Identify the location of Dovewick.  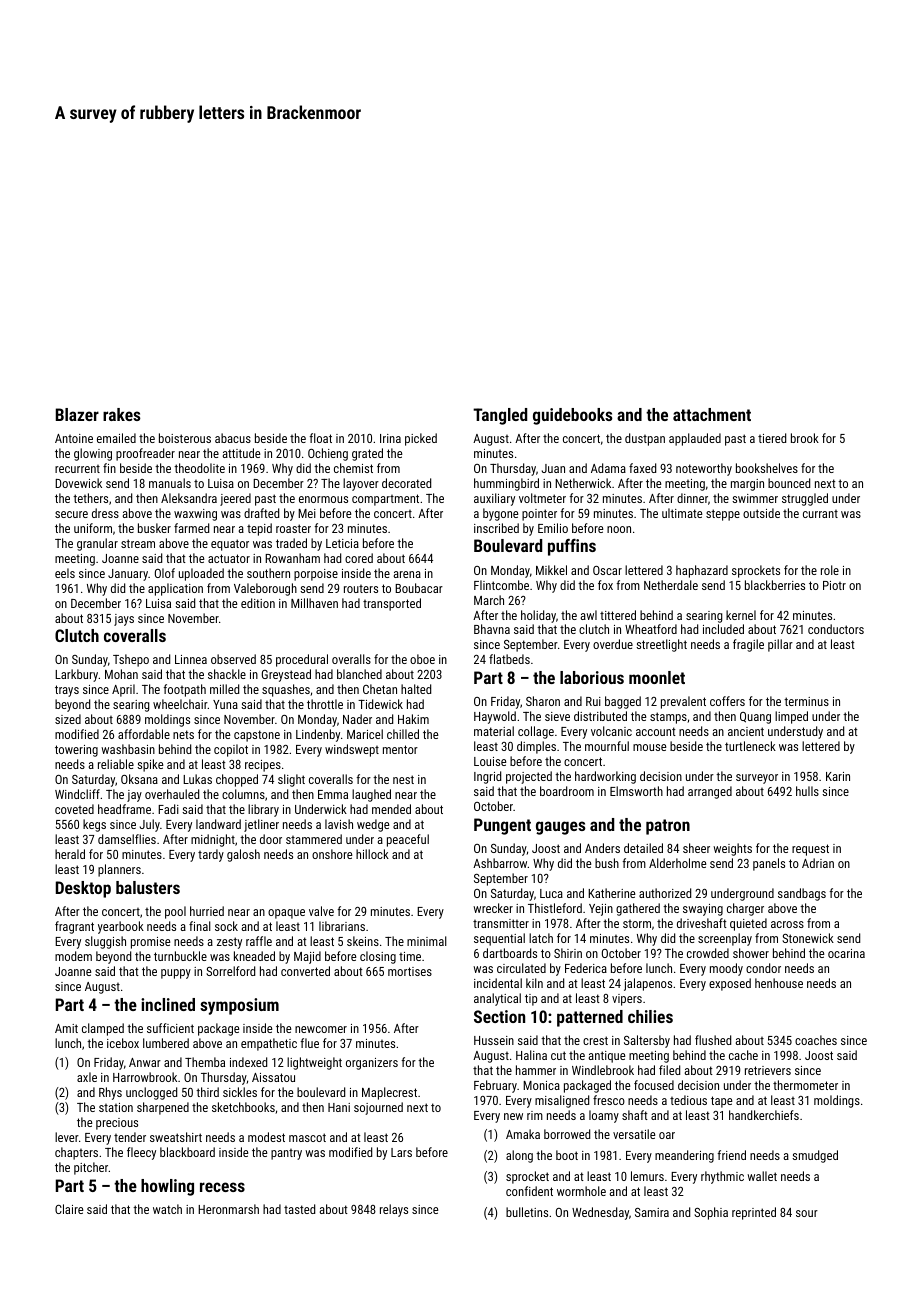
(78, 483).
